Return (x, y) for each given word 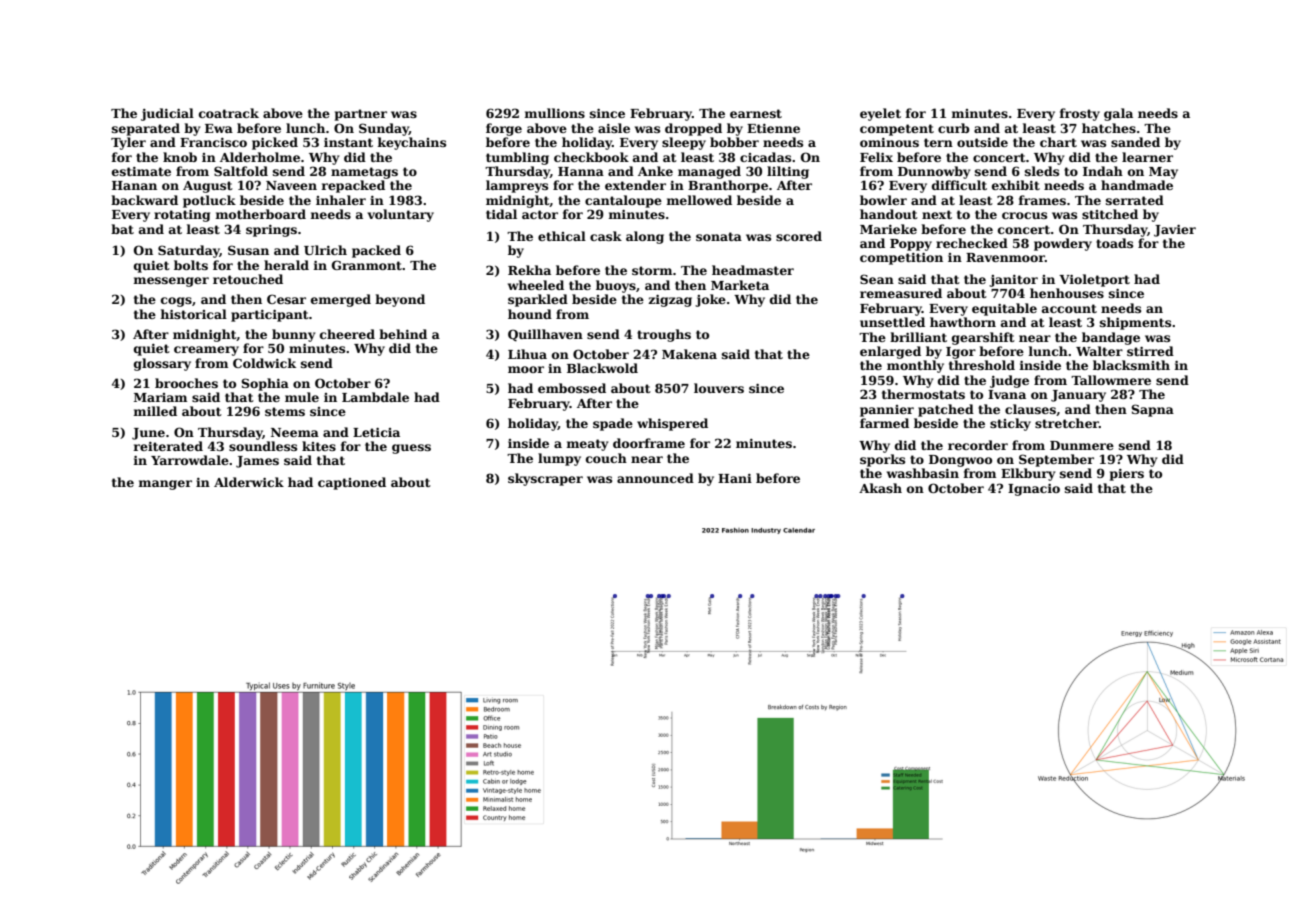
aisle (614, 128)
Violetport (1094, 280)
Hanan (134, 185)
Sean (877, 279)
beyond (400, 300)
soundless (263, 446)
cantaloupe (623, 201)
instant (348, 142)
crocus (1024, 215)
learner (1147, 157)
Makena (689, 354)
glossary (162, 364)
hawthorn (963, 322)
